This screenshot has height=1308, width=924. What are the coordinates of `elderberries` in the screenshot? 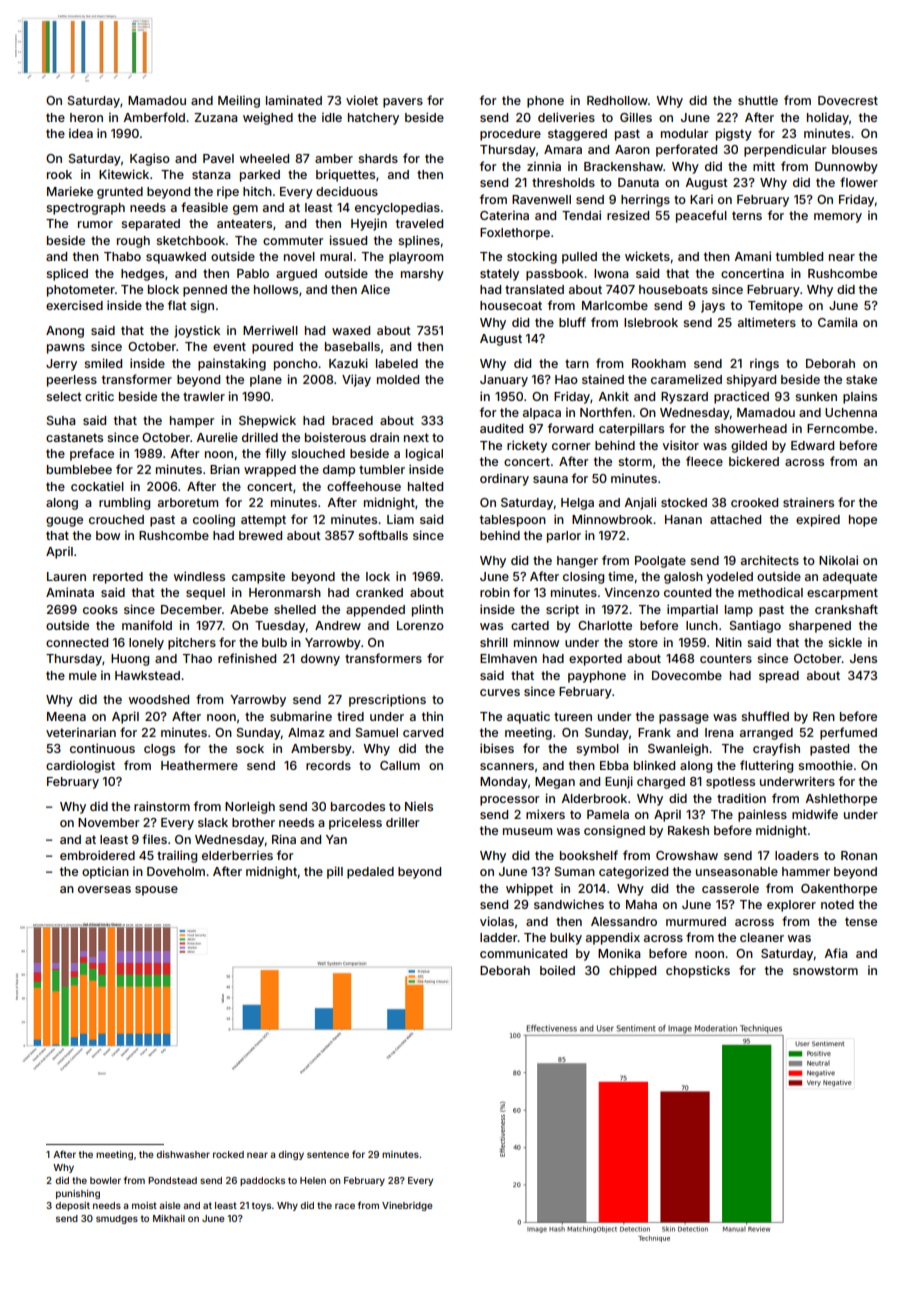 It's located at (237, 855).
